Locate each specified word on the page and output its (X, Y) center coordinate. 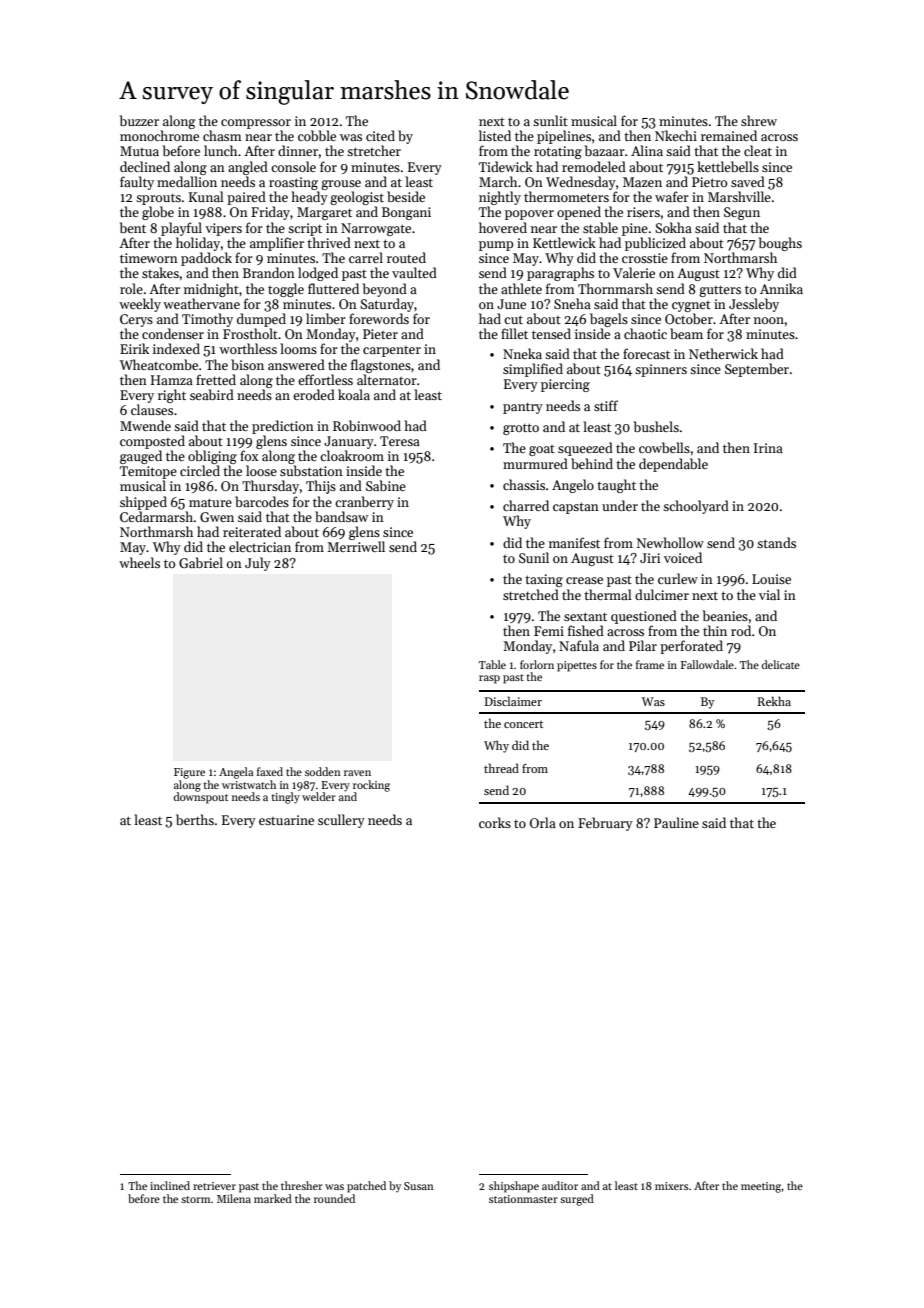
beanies (725, 615)
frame (650, 664)
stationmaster (523, 1199)
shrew (759, 120)
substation (311, 470)
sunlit (550, 120)
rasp (489, 679)
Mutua (139, 151)
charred (526, 505)
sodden (323, 771)
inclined (170, 1185)
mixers (671, 1186)
